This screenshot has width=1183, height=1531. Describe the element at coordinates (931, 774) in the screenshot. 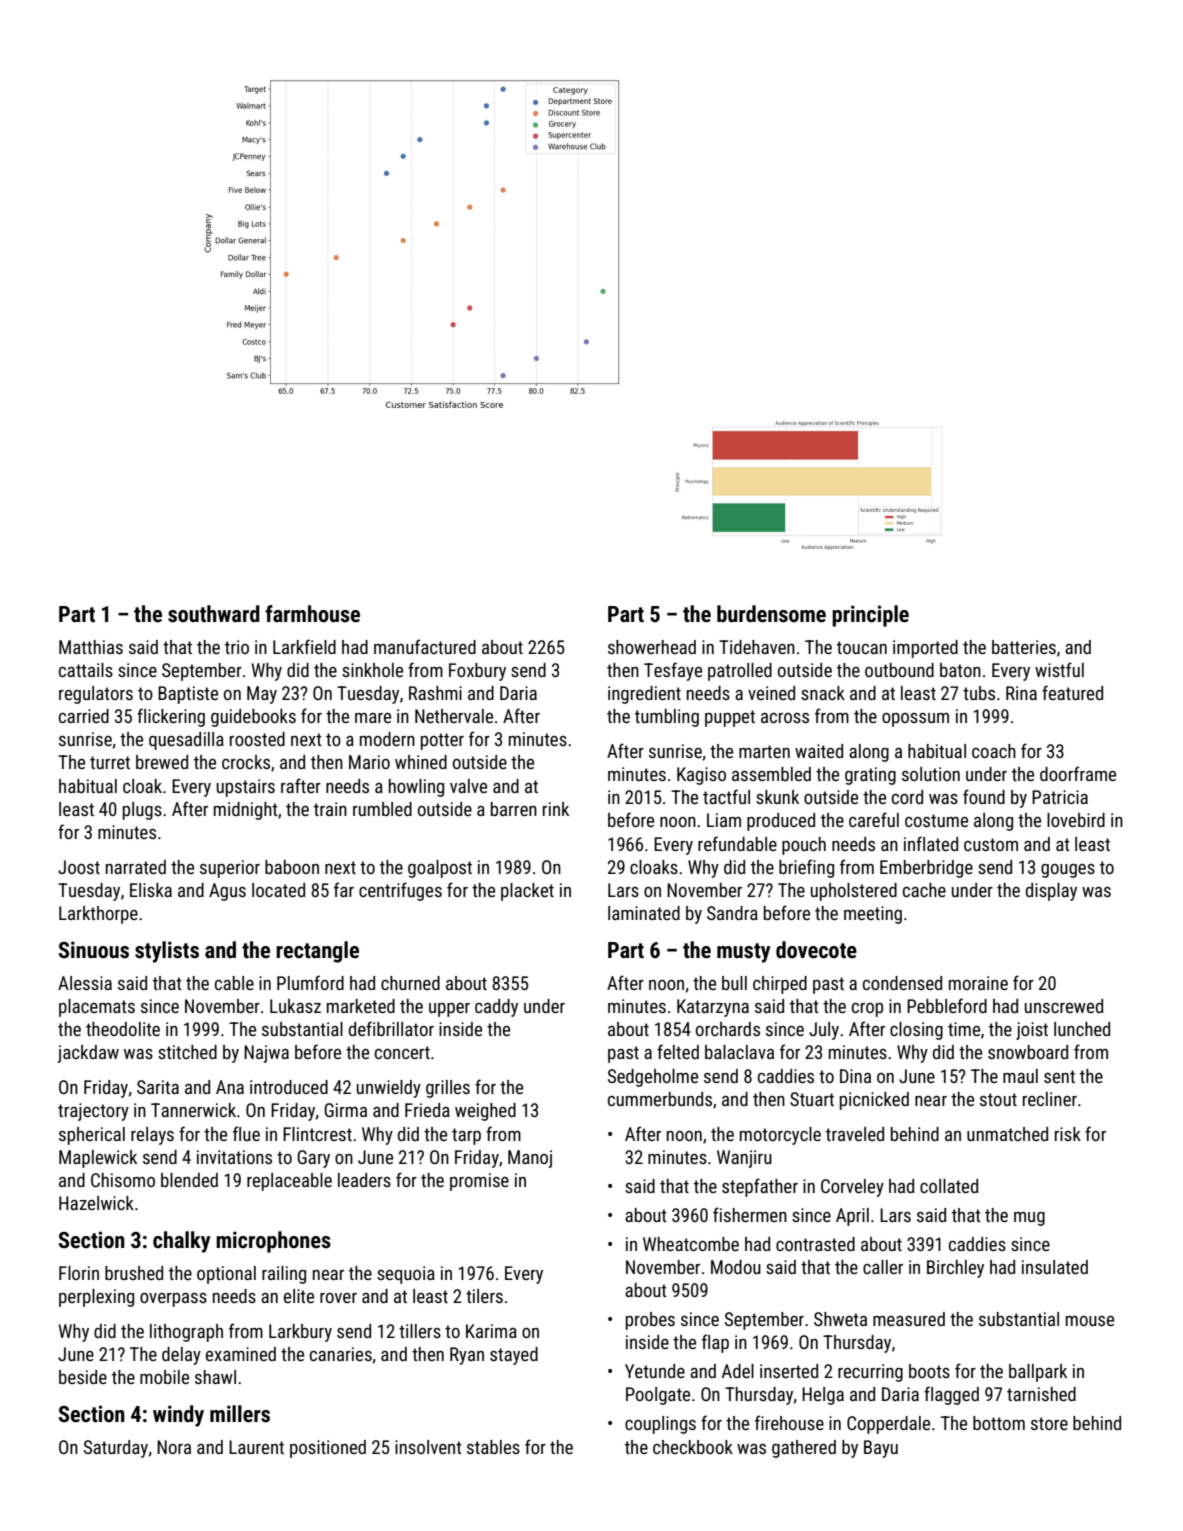

I see `solution` at that location.
